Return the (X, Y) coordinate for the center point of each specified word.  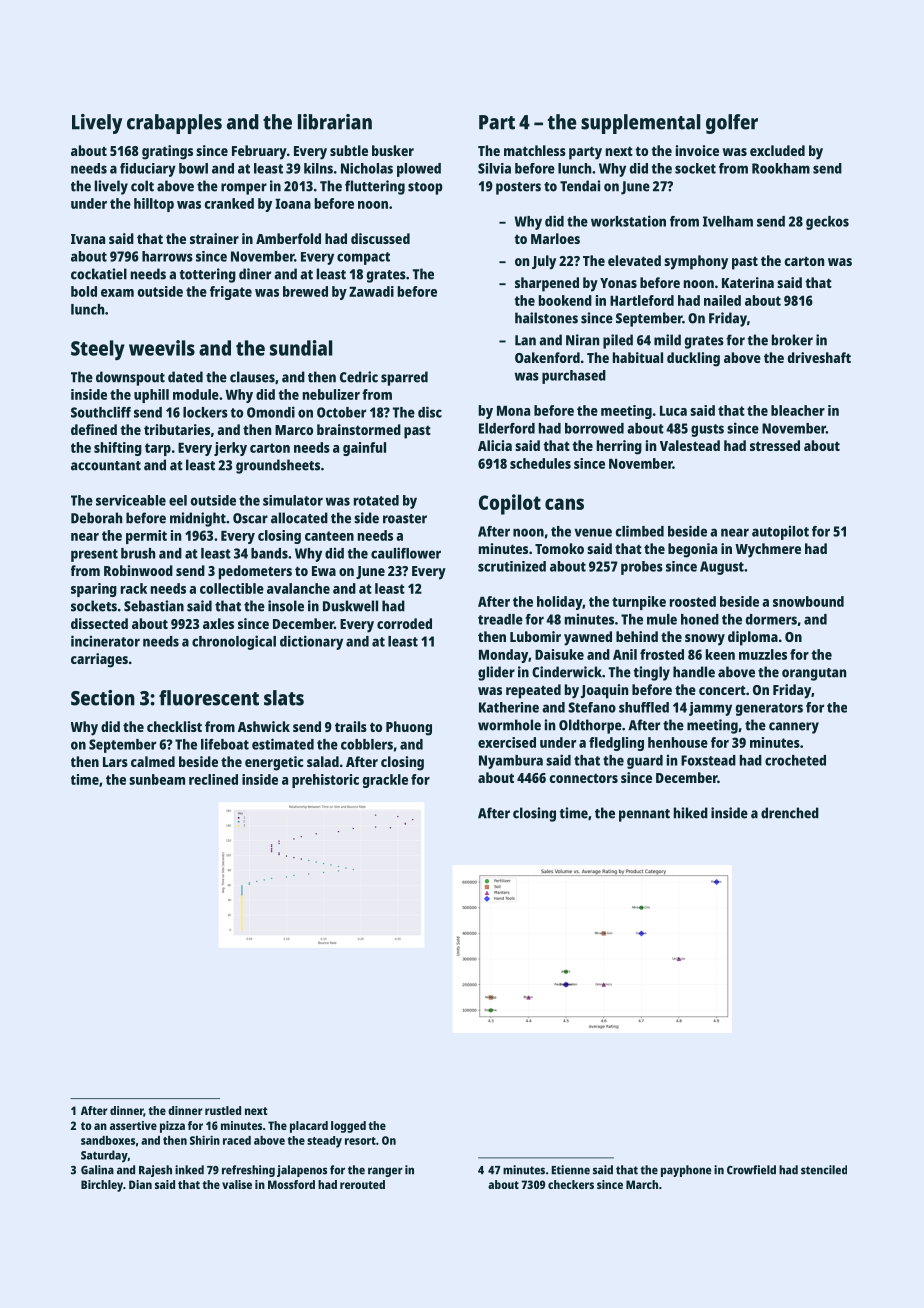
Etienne (571, 1170)
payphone (686, 1171)
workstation (628, 221)
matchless (535, 150)
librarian (335, 122)
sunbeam (157, 779)
